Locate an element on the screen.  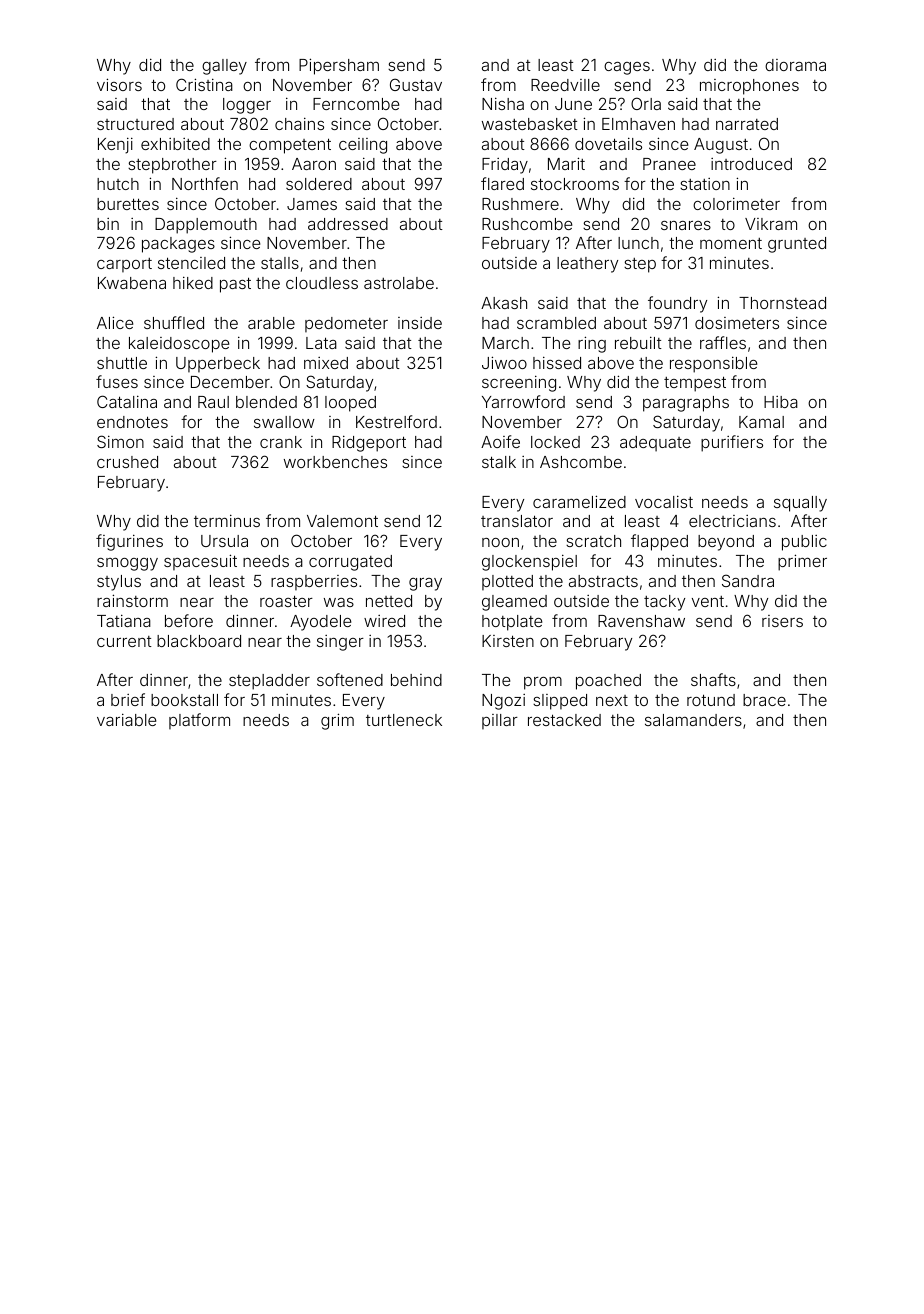
Elmhaven is located at coordinates (638, 124).
